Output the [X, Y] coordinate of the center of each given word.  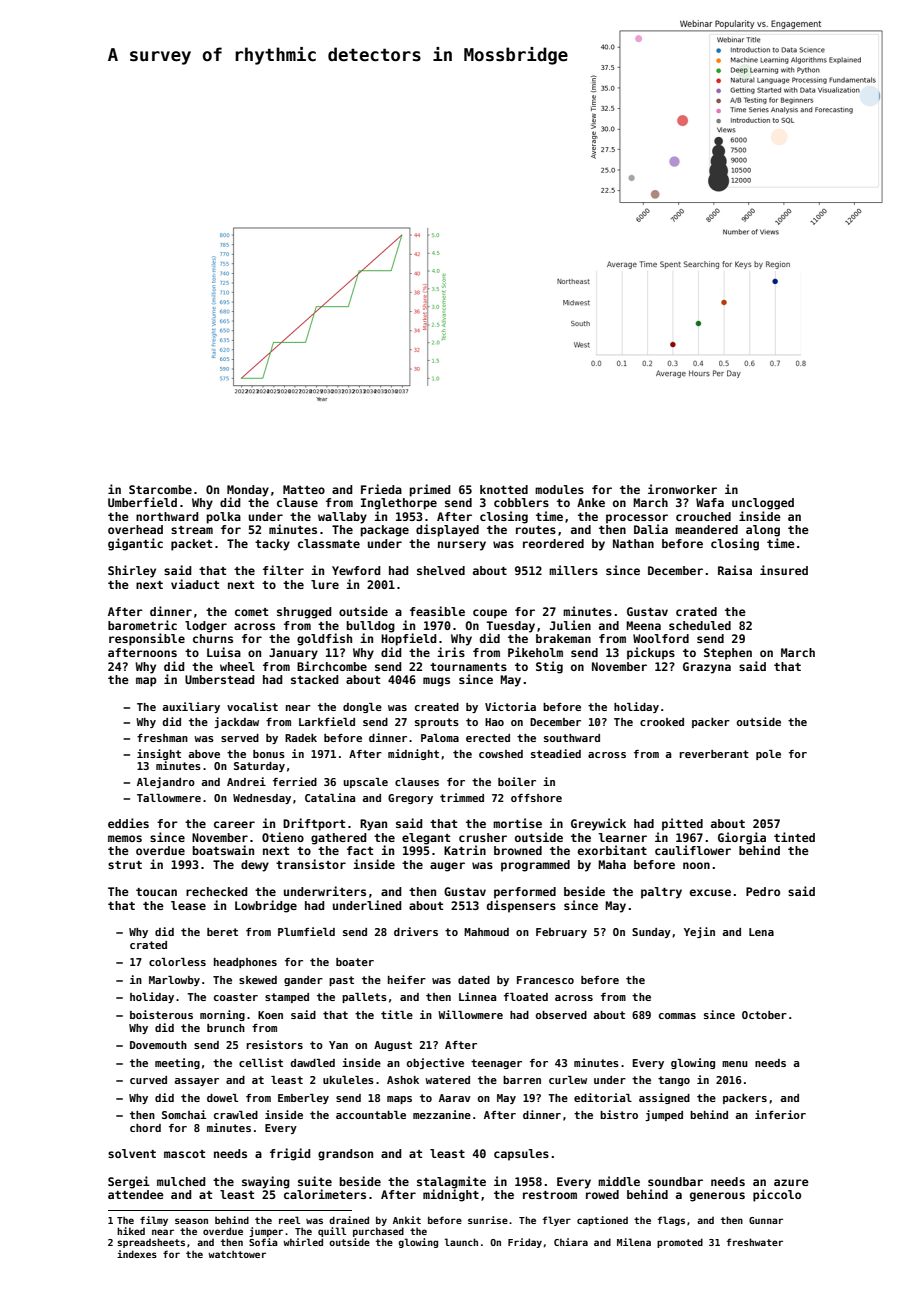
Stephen [728, 654]
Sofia [263, 1242]
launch [461, 1242]
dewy [255, 866]
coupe [490, 614]
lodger [206, 627]
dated [474, 980]
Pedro [763, 891]
